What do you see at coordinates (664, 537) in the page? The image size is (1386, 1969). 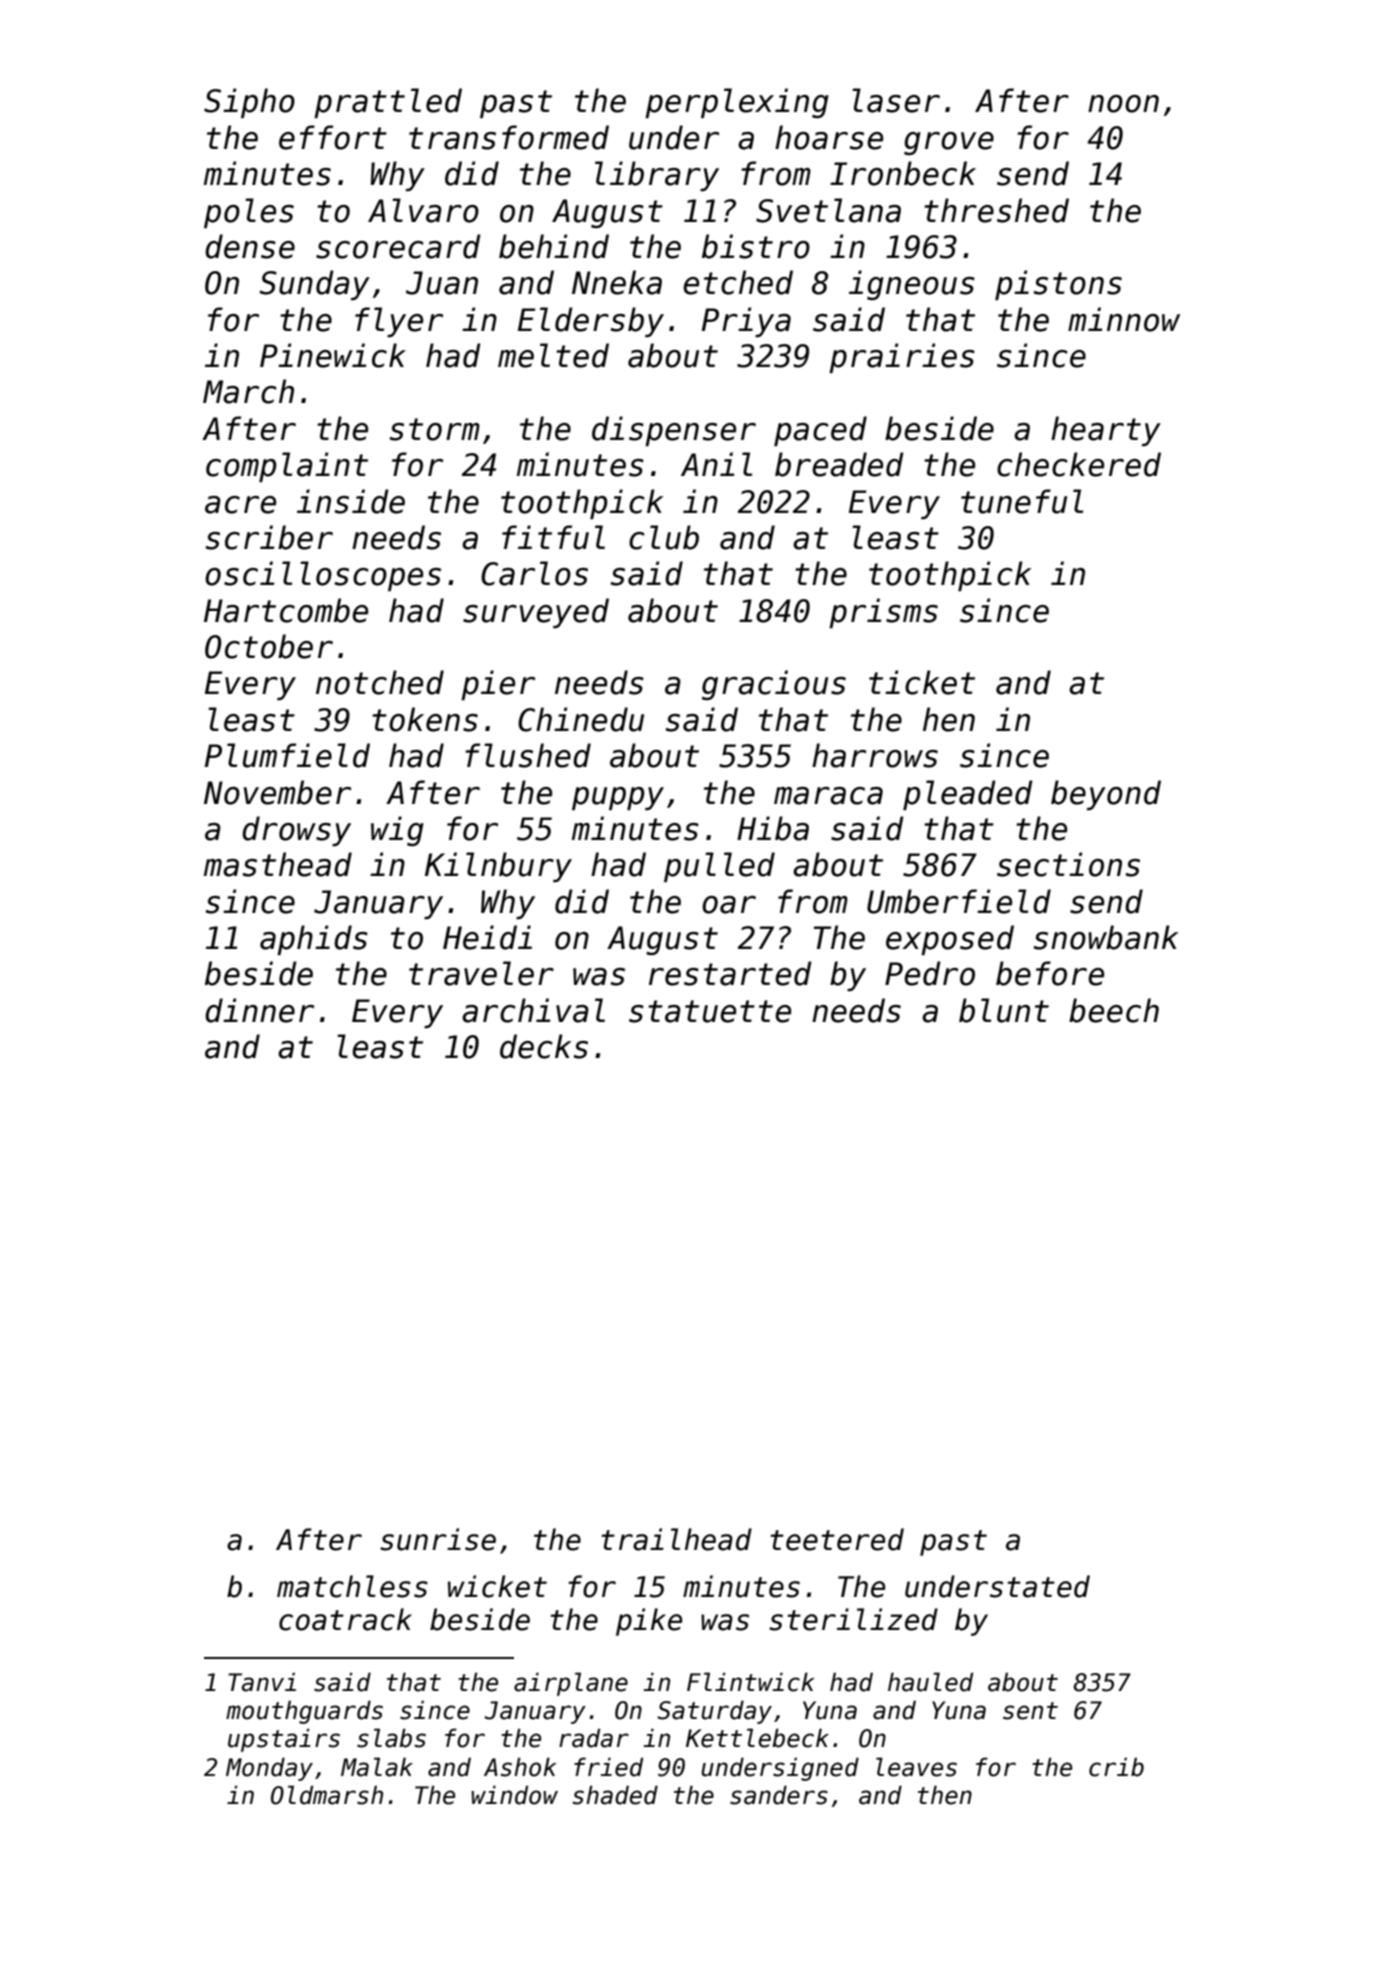 I see `club` at bounding box center [664, 537].
